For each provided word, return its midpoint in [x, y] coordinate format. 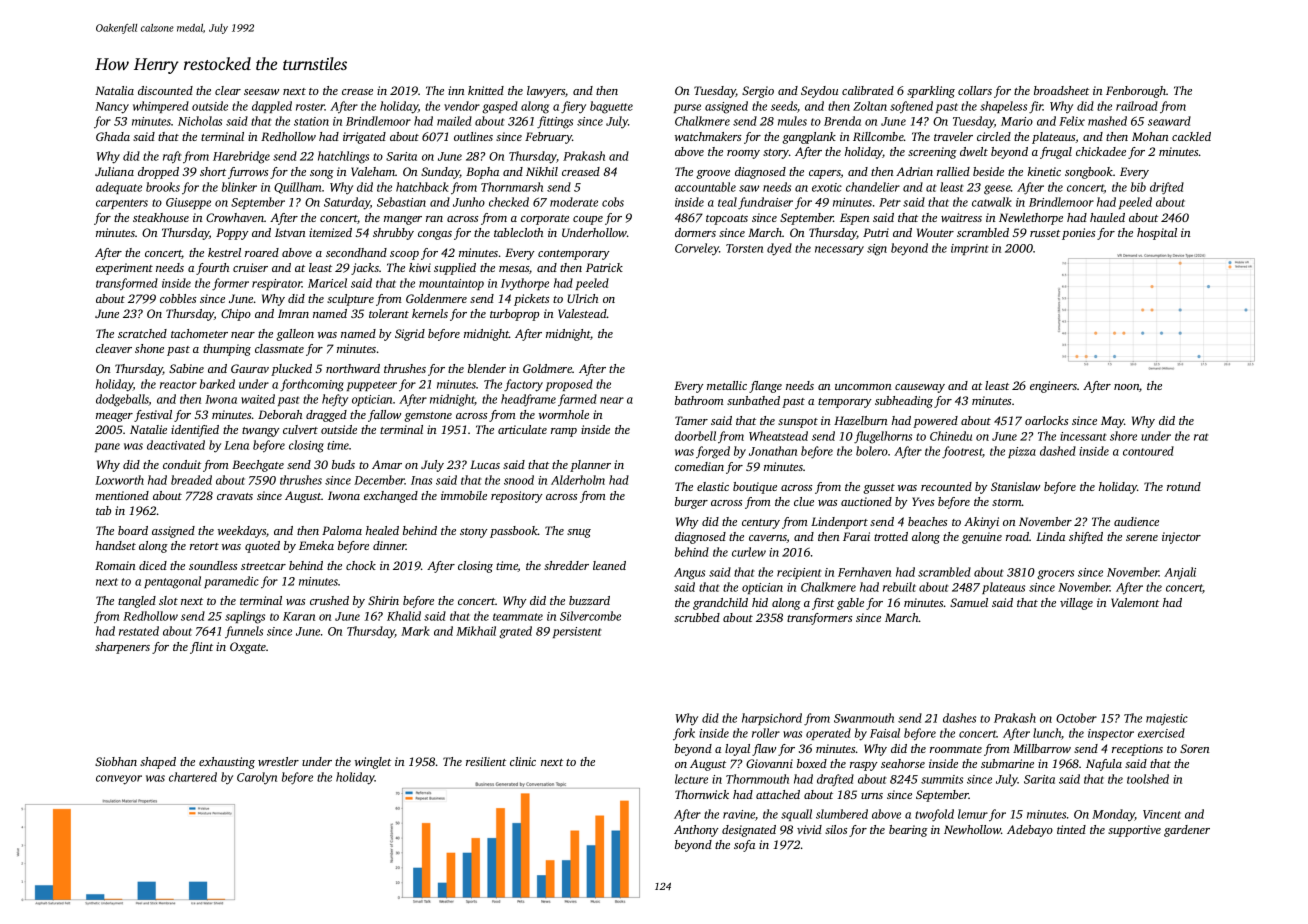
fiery [573, 107]
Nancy [112, 108]
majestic [1167, 720]
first [823, 604]
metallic [727, 385]
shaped [158, 763]
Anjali [1180, 573]
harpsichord [772, 719]
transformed [127, 284]
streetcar [263, 566]
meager [114, 417]
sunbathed [753, 400]
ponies [1078, 234]
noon [1126, 387]
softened [911, 107]
